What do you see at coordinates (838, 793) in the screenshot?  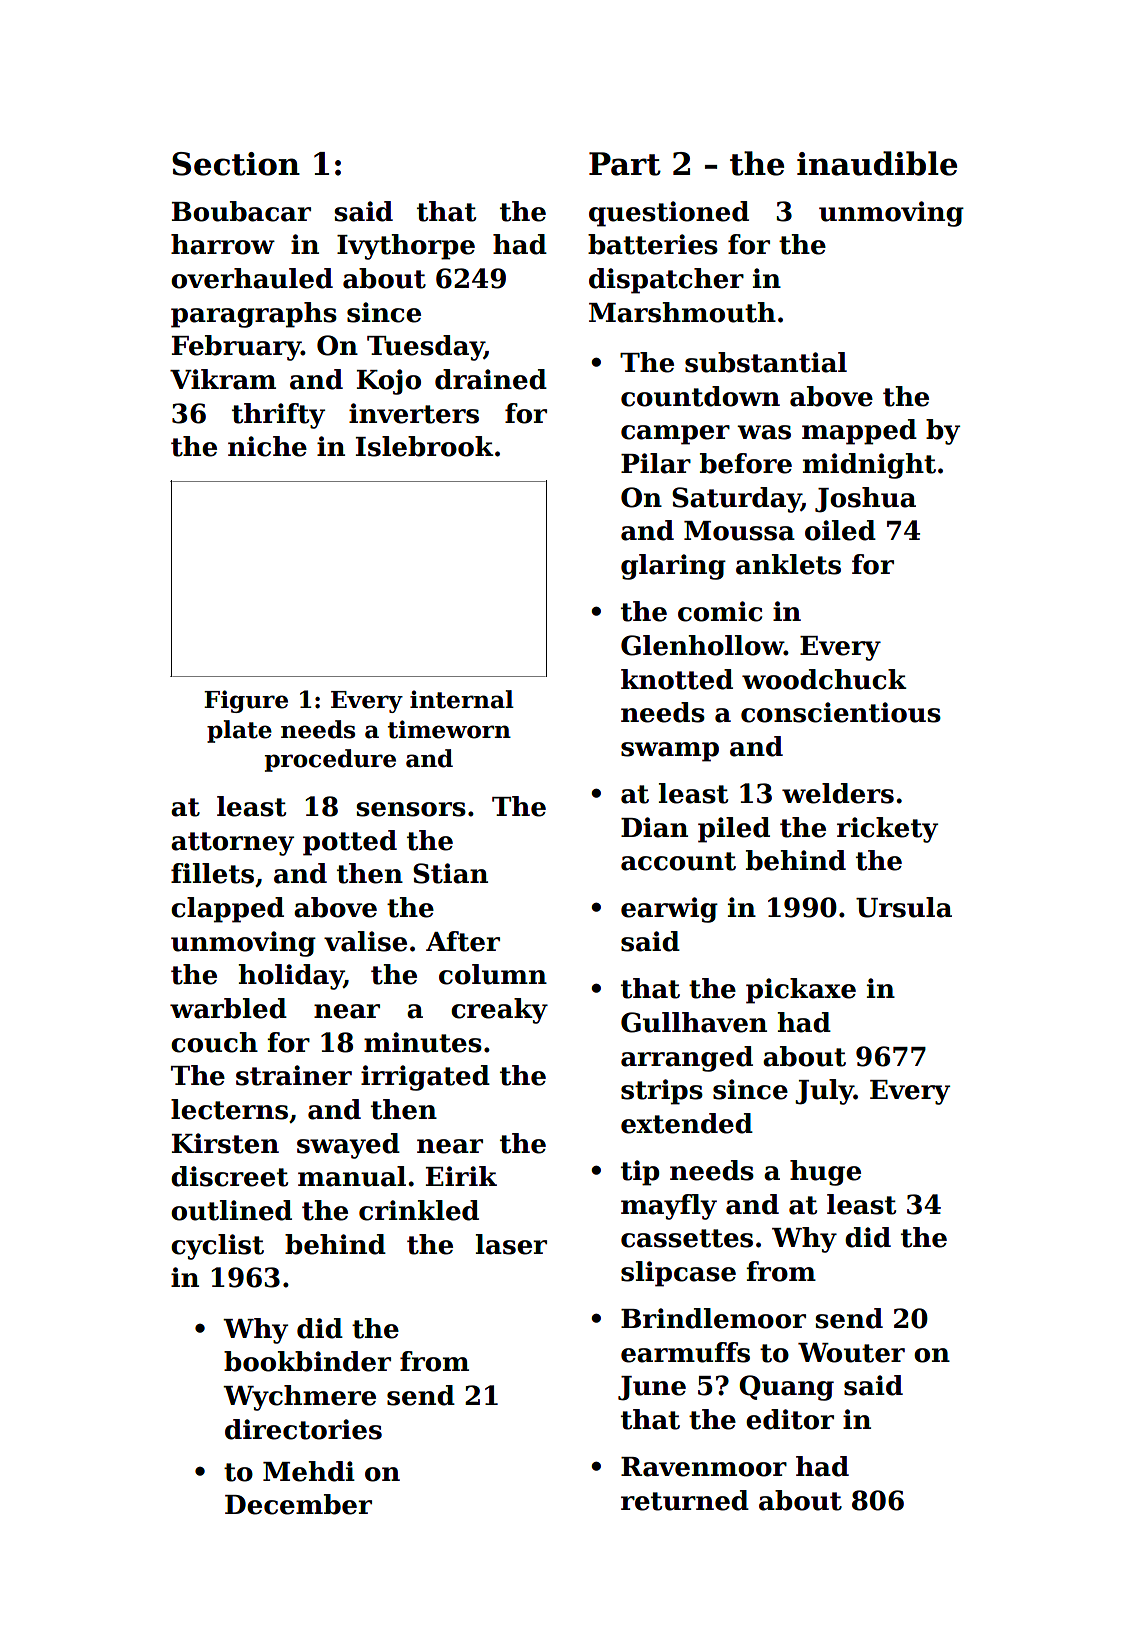 I see `welders` at bounding box center [838, 793].
